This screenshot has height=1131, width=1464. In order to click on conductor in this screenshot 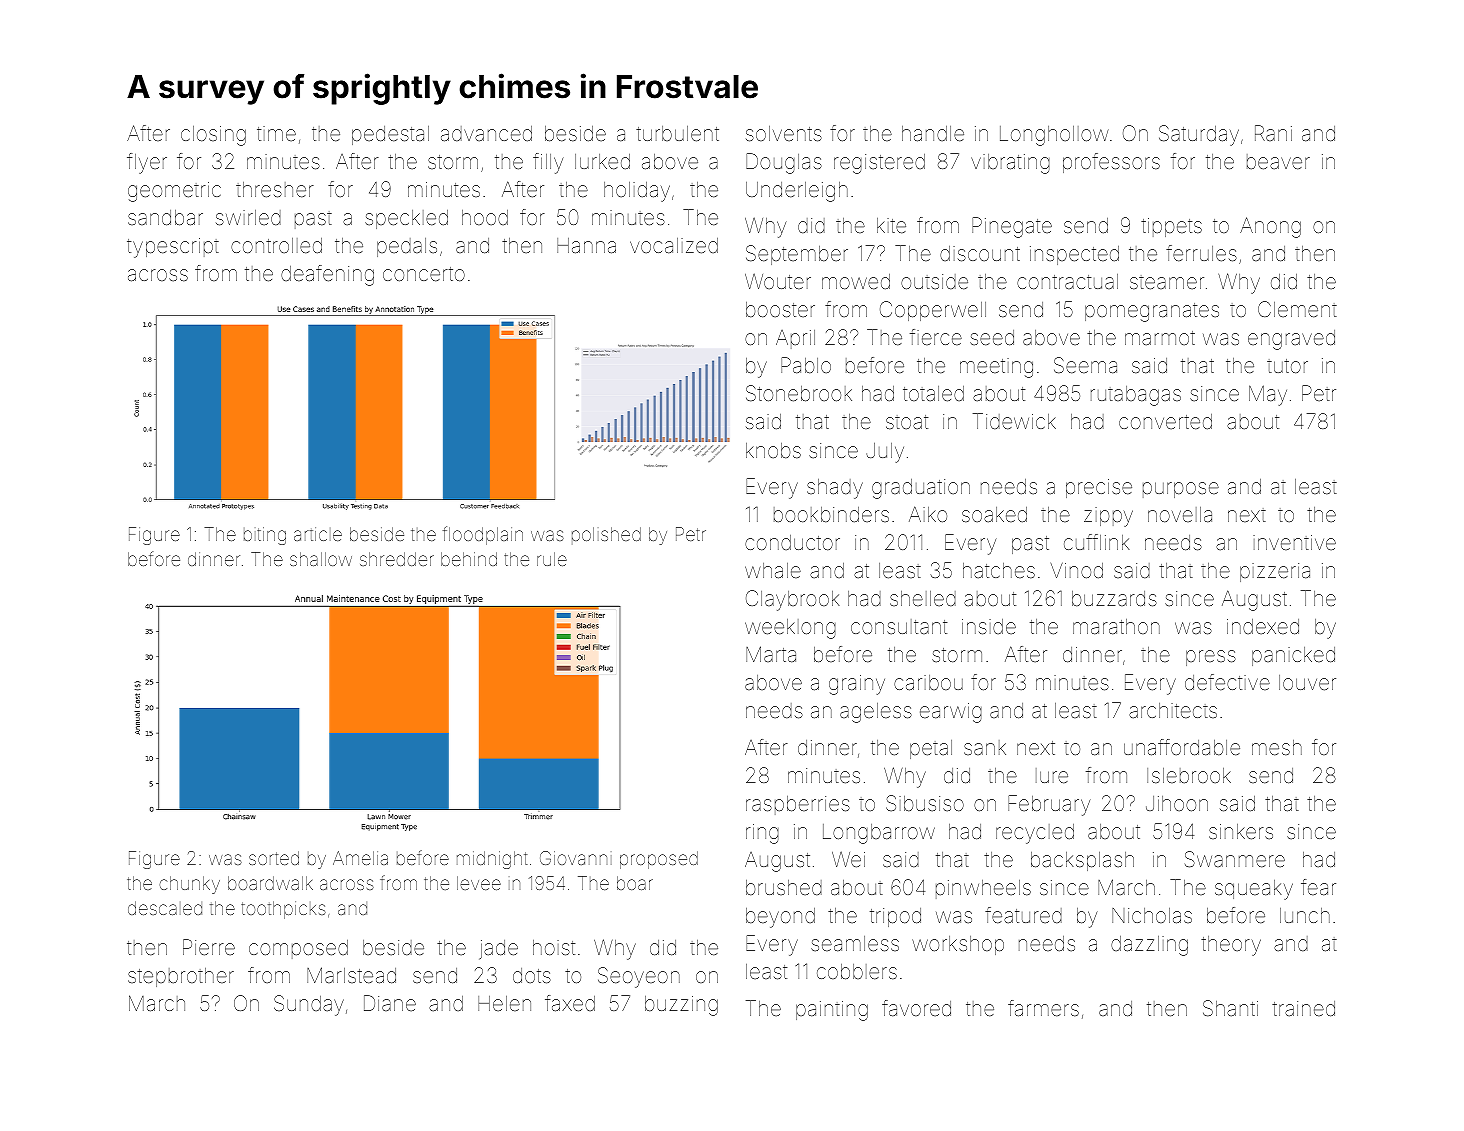, I will do `click(792, 542)`.
